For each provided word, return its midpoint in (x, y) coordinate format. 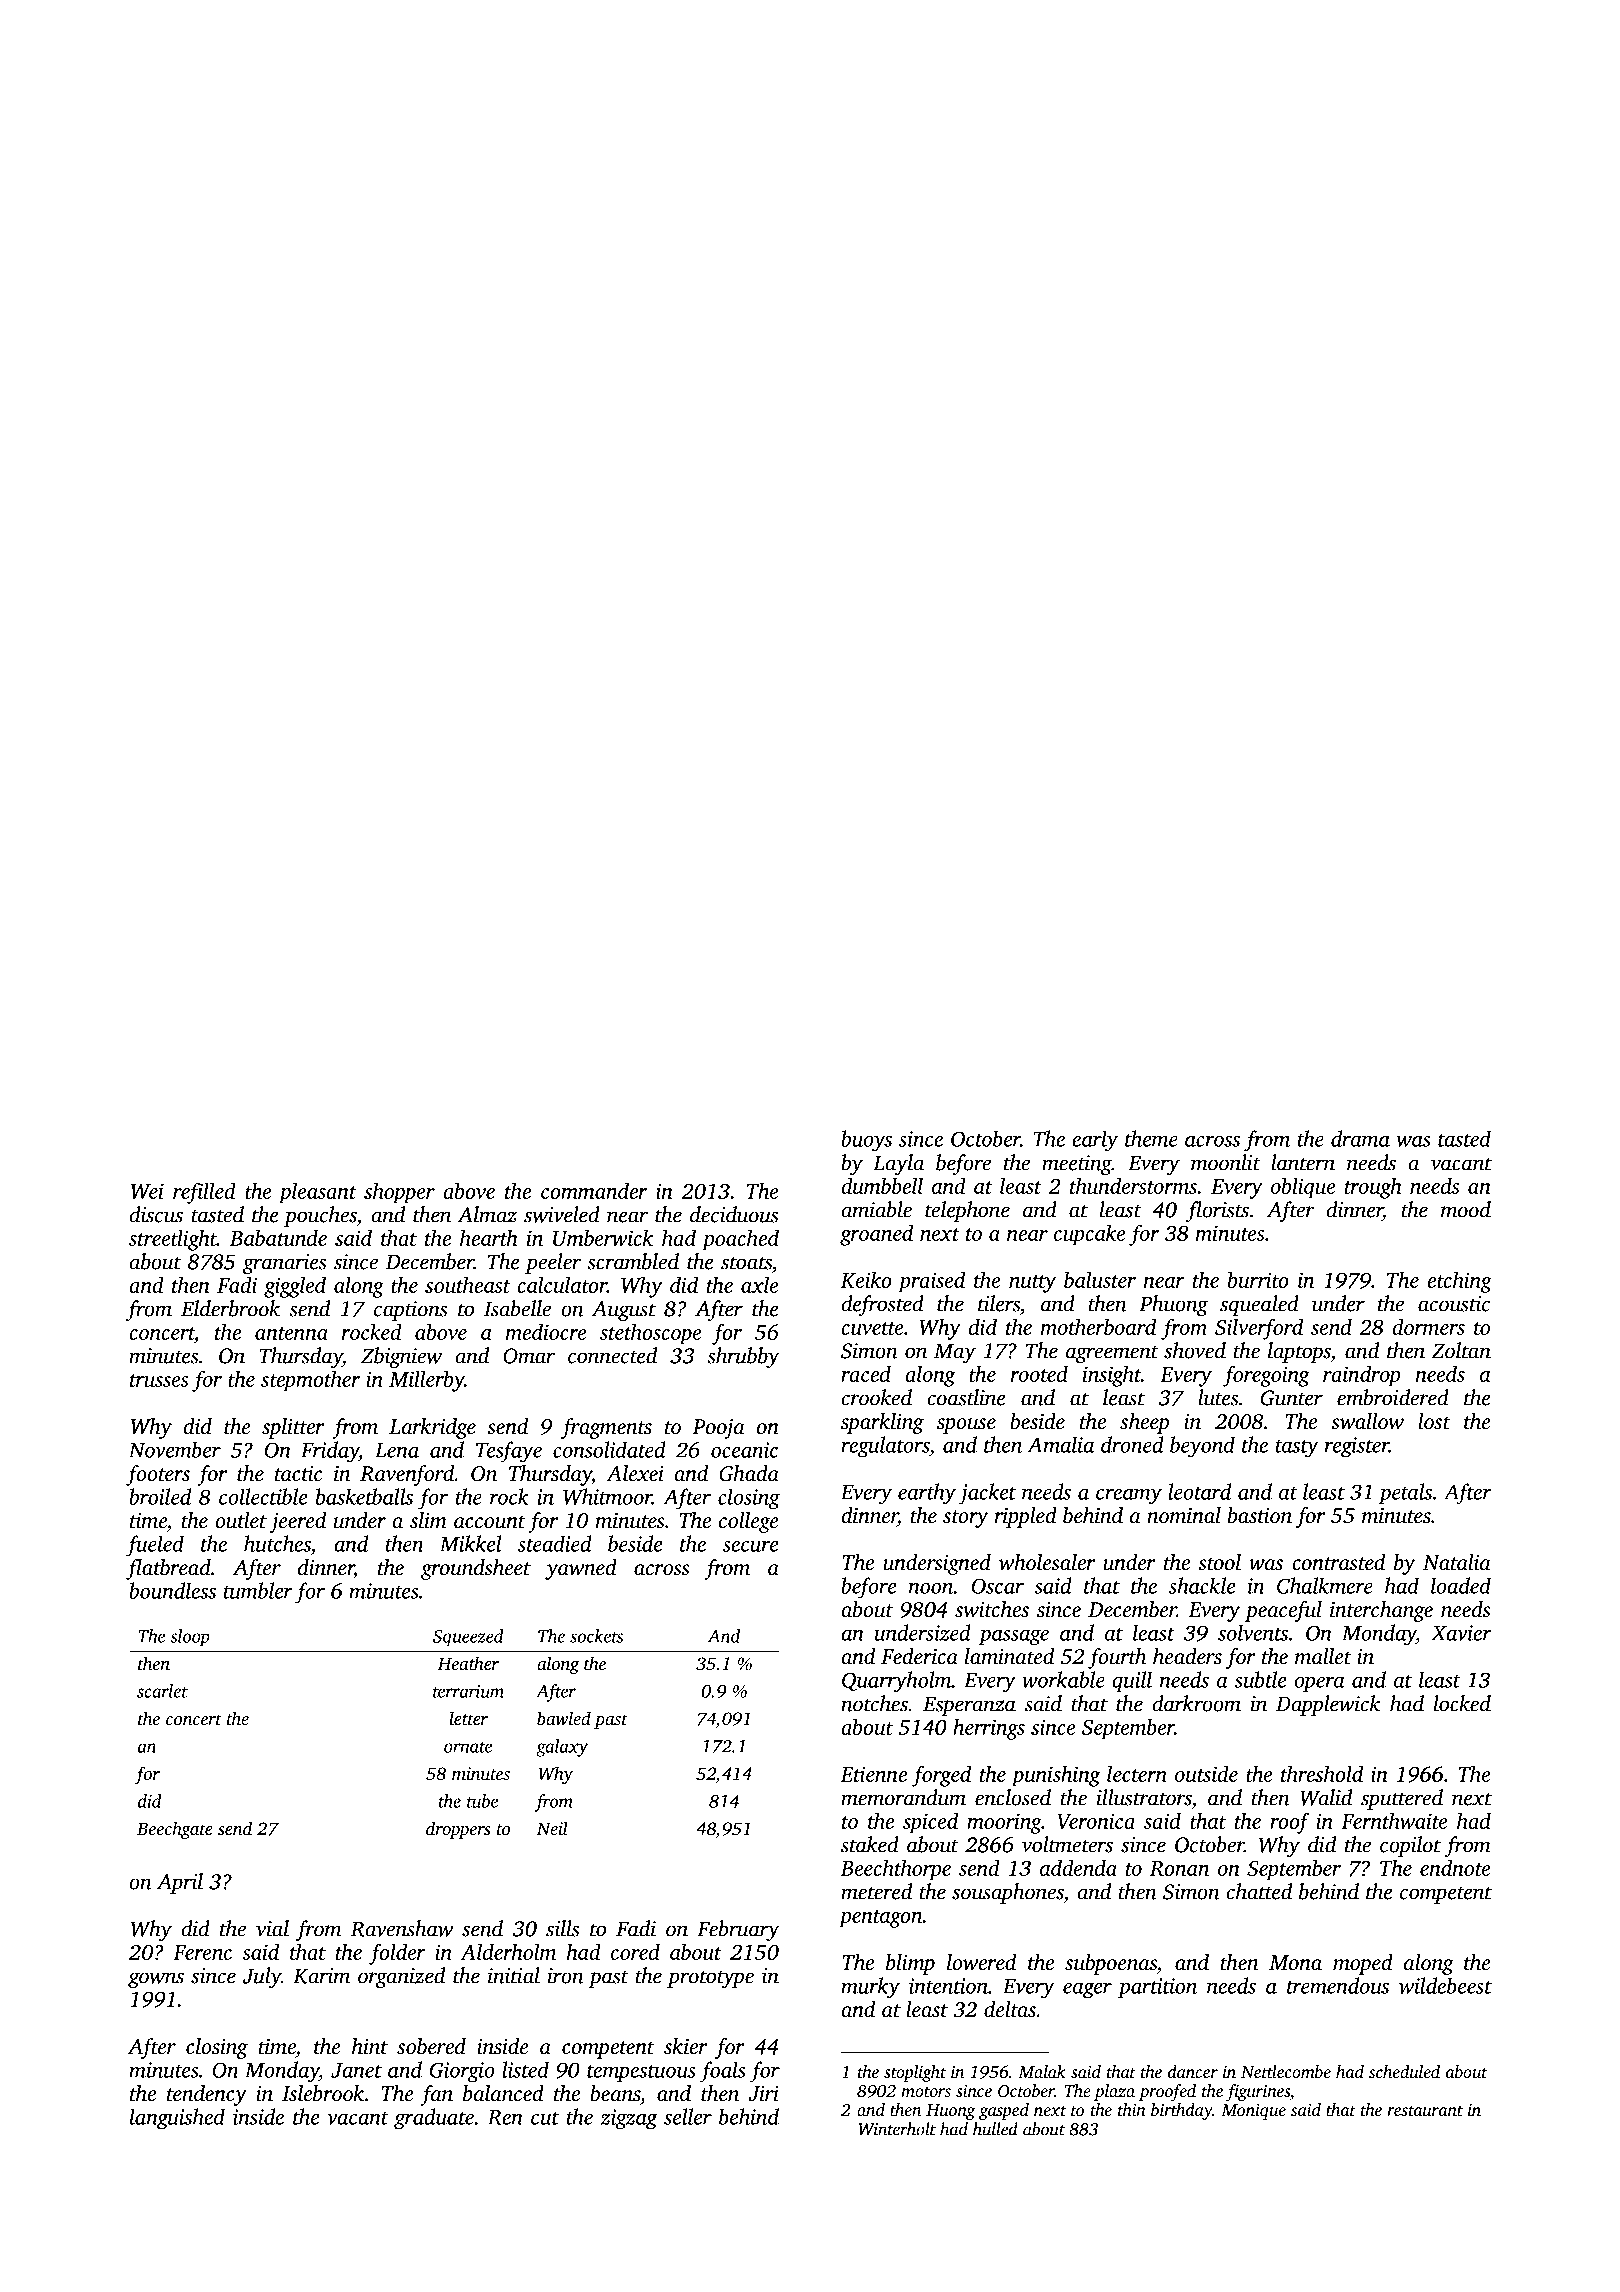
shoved (1195, 1350)
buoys (866, 1141)
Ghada (749, 1473)
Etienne (874, 1774)
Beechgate (175, 1830)
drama (1360, 1138)
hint (370, 2046)
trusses (159, 1380)
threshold (1322, 1773)
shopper (399, 1193)
